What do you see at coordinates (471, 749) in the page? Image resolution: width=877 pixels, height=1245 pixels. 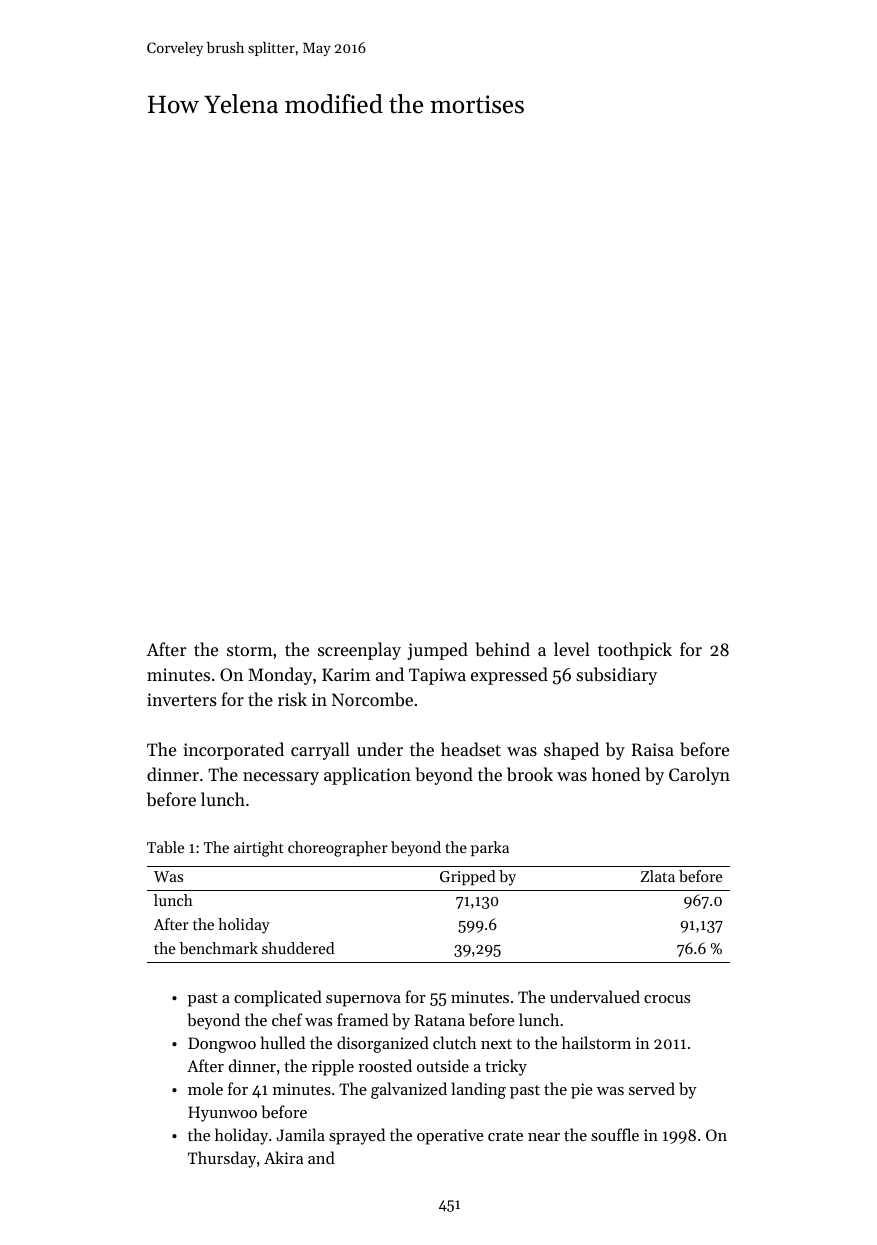 I see `headset` at bounding box center [471, 749].
